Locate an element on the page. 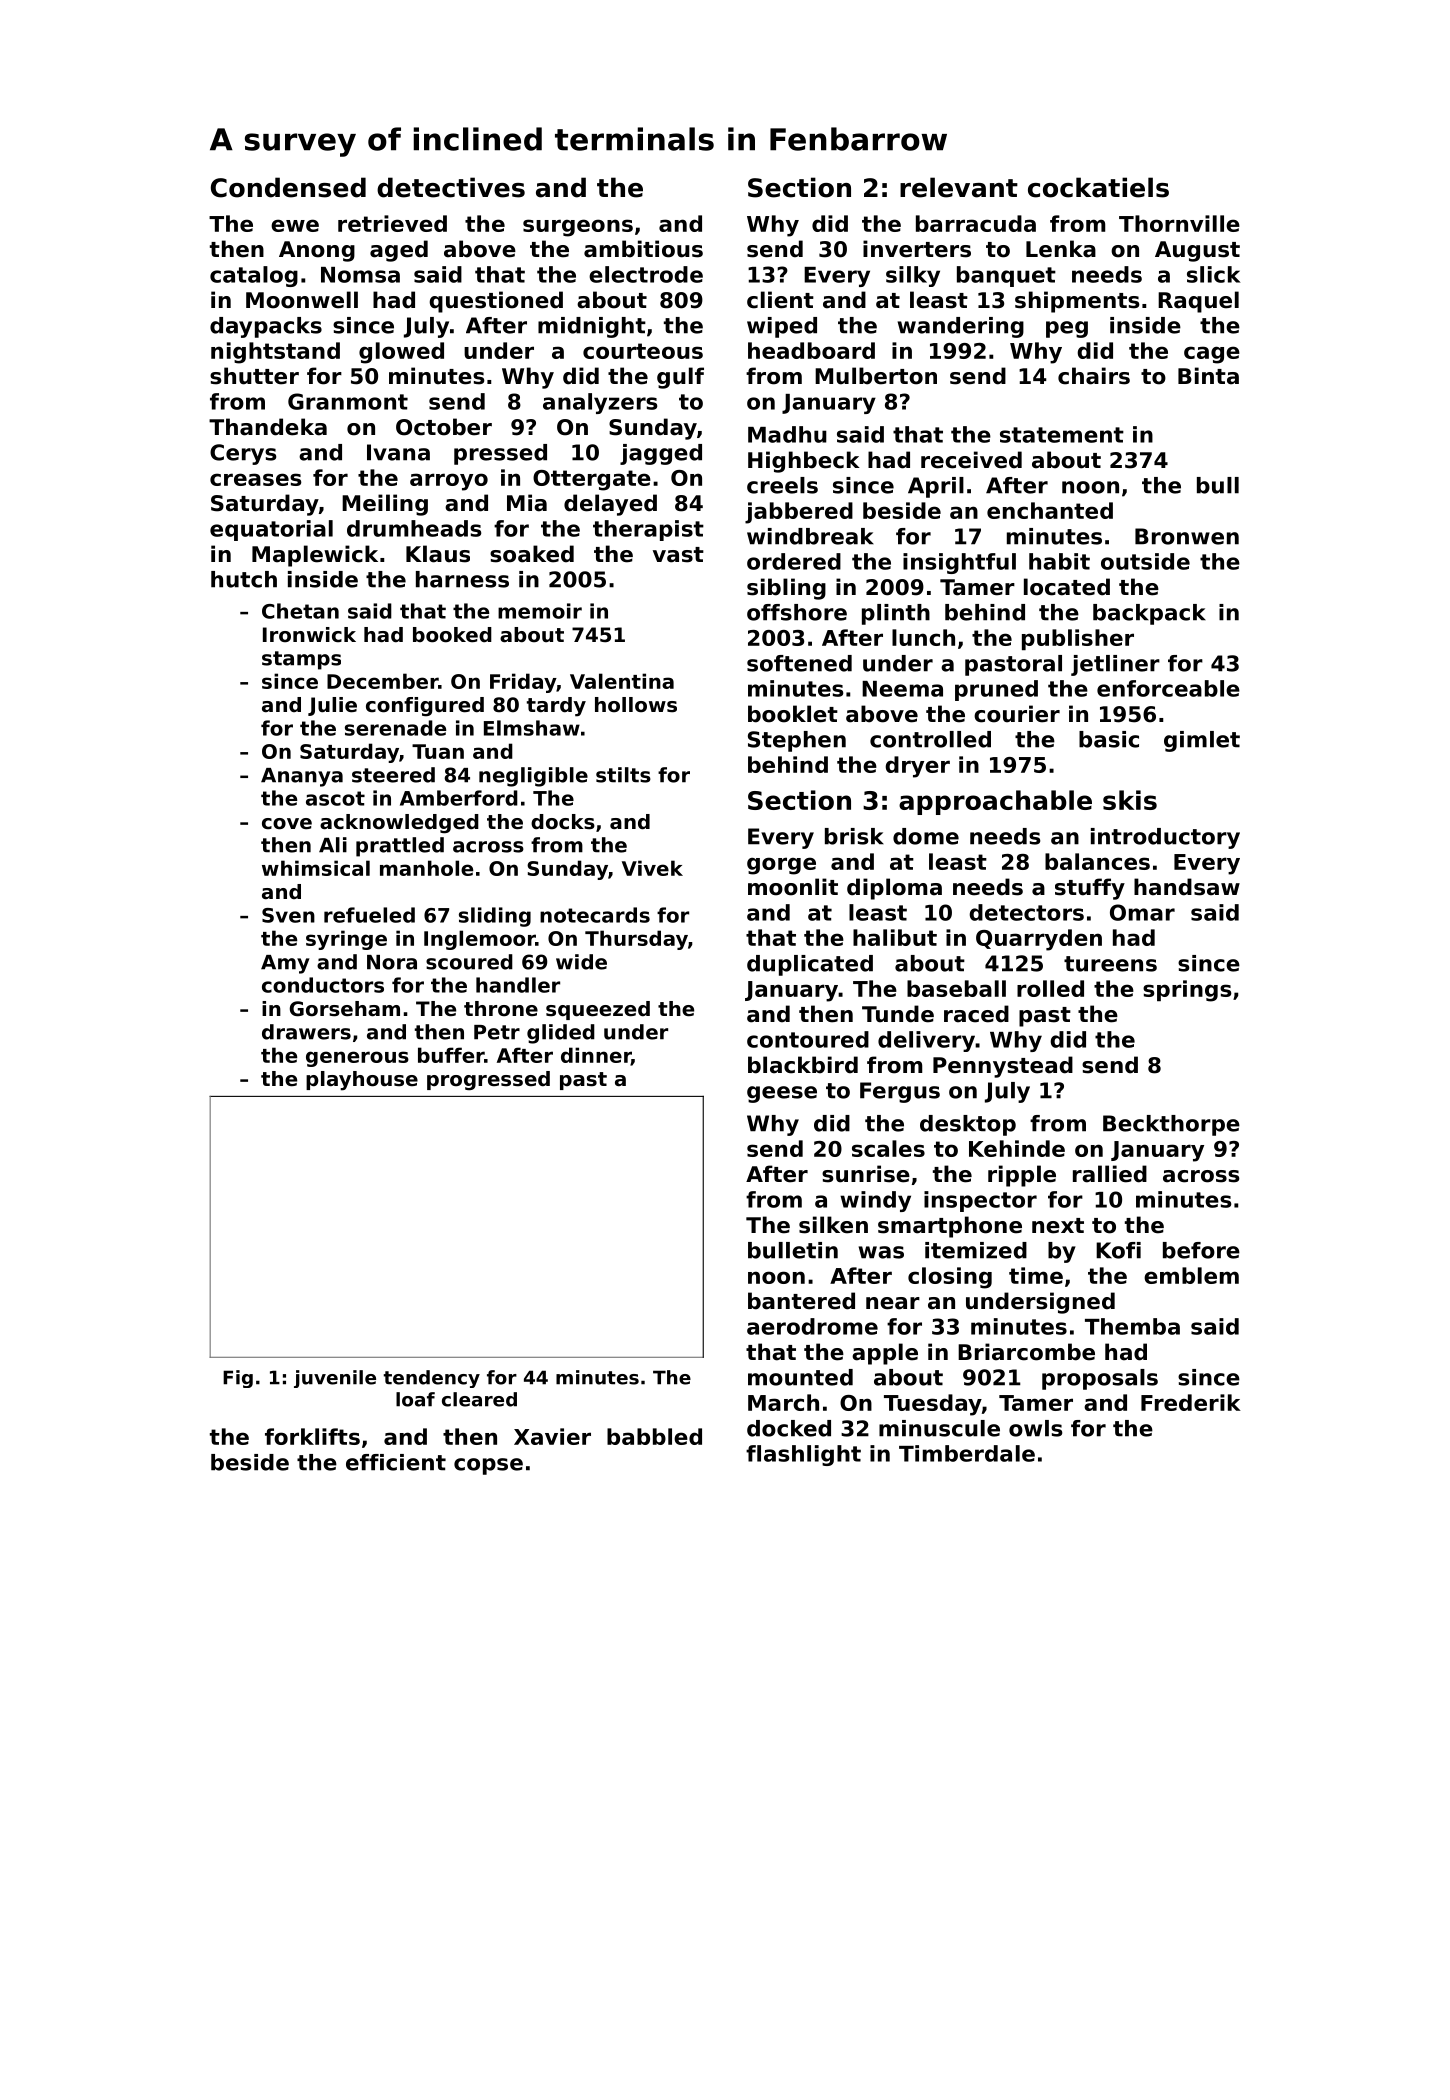 The height and width of the page is (2100, 1450). Ivana is located at coordinates (398, 452).
